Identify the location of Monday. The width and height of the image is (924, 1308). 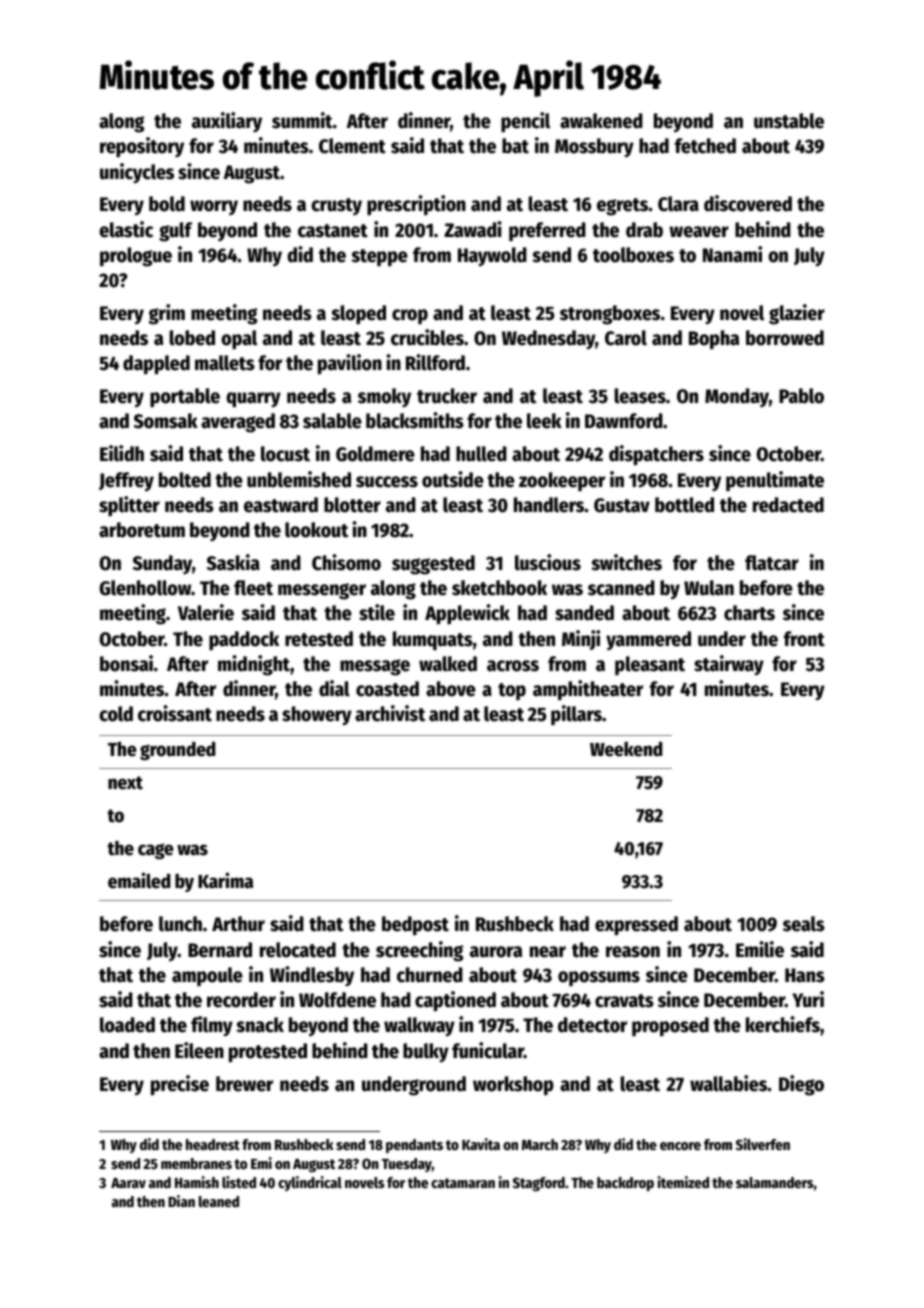
(737, 397).
